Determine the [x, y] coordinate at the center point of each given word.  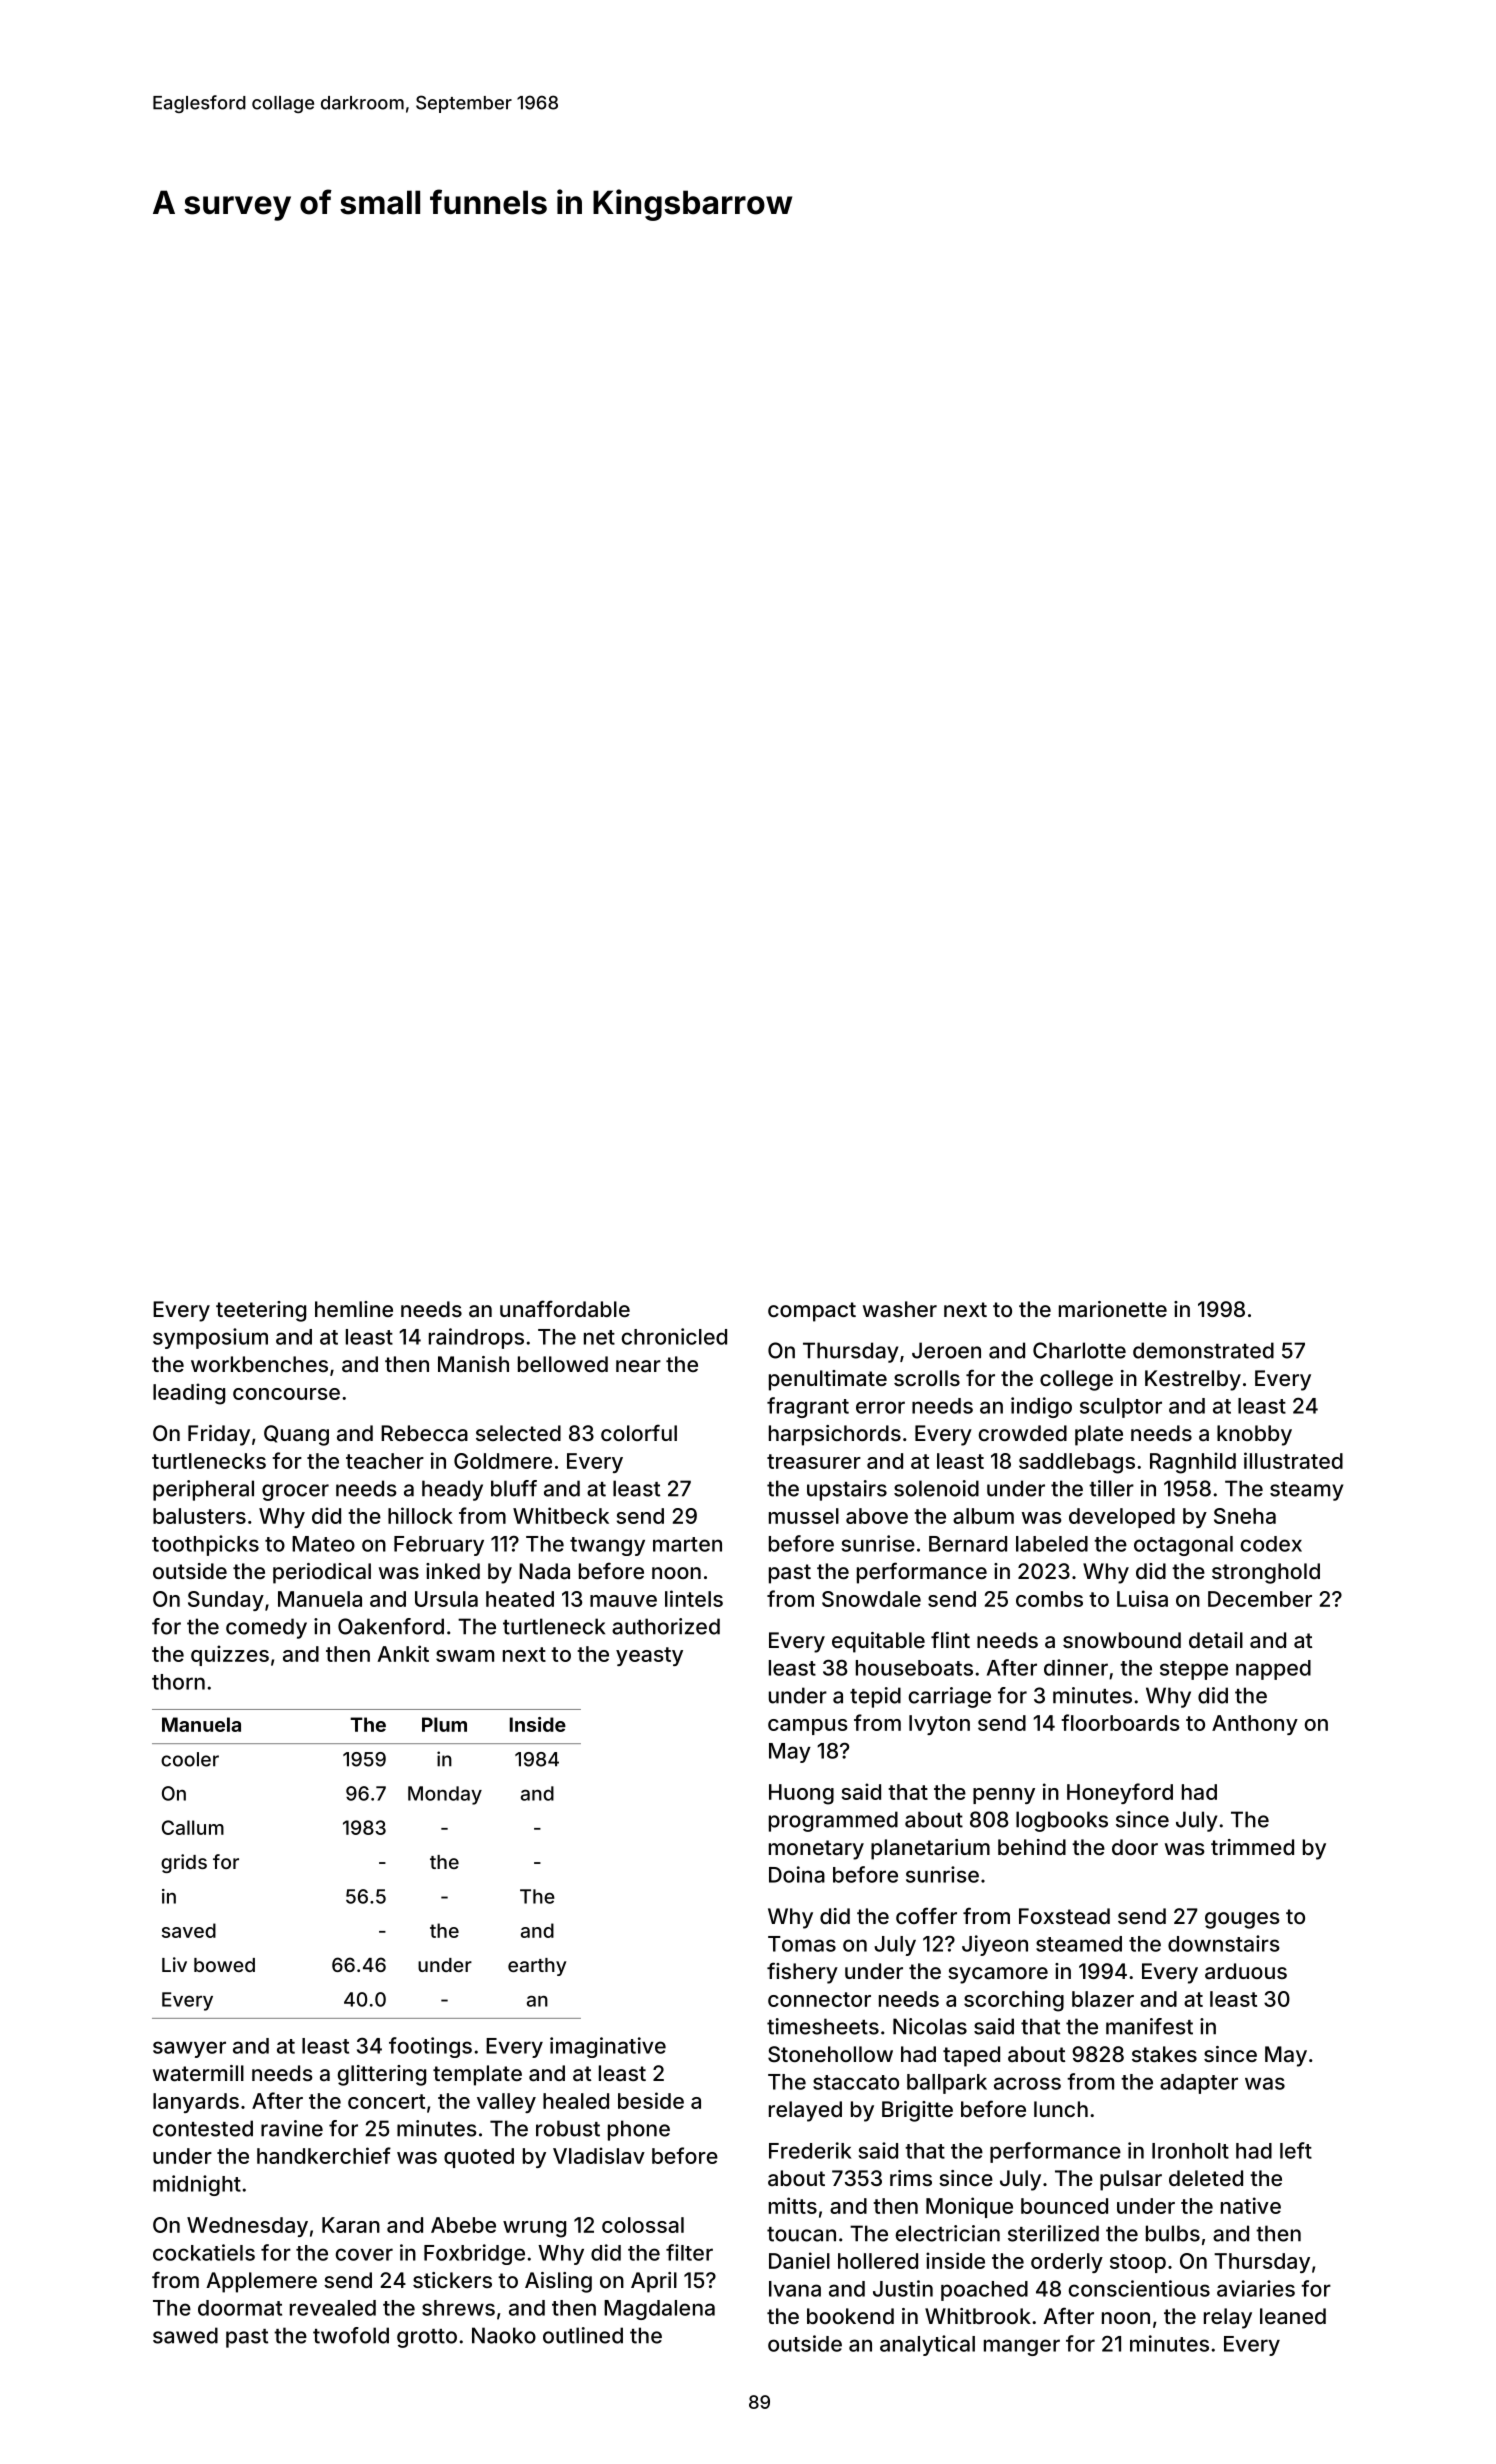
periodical [322, 1573]
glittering [382, 2075]
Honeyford [1120, 1793]
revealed [333, 2308]
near [638, 1366]
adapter [1199, 2084]
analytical [927, 2345]
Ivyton [939, 1725]
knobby [1254, 1435]
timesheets [823, 2026]
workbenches [259, 1364]
